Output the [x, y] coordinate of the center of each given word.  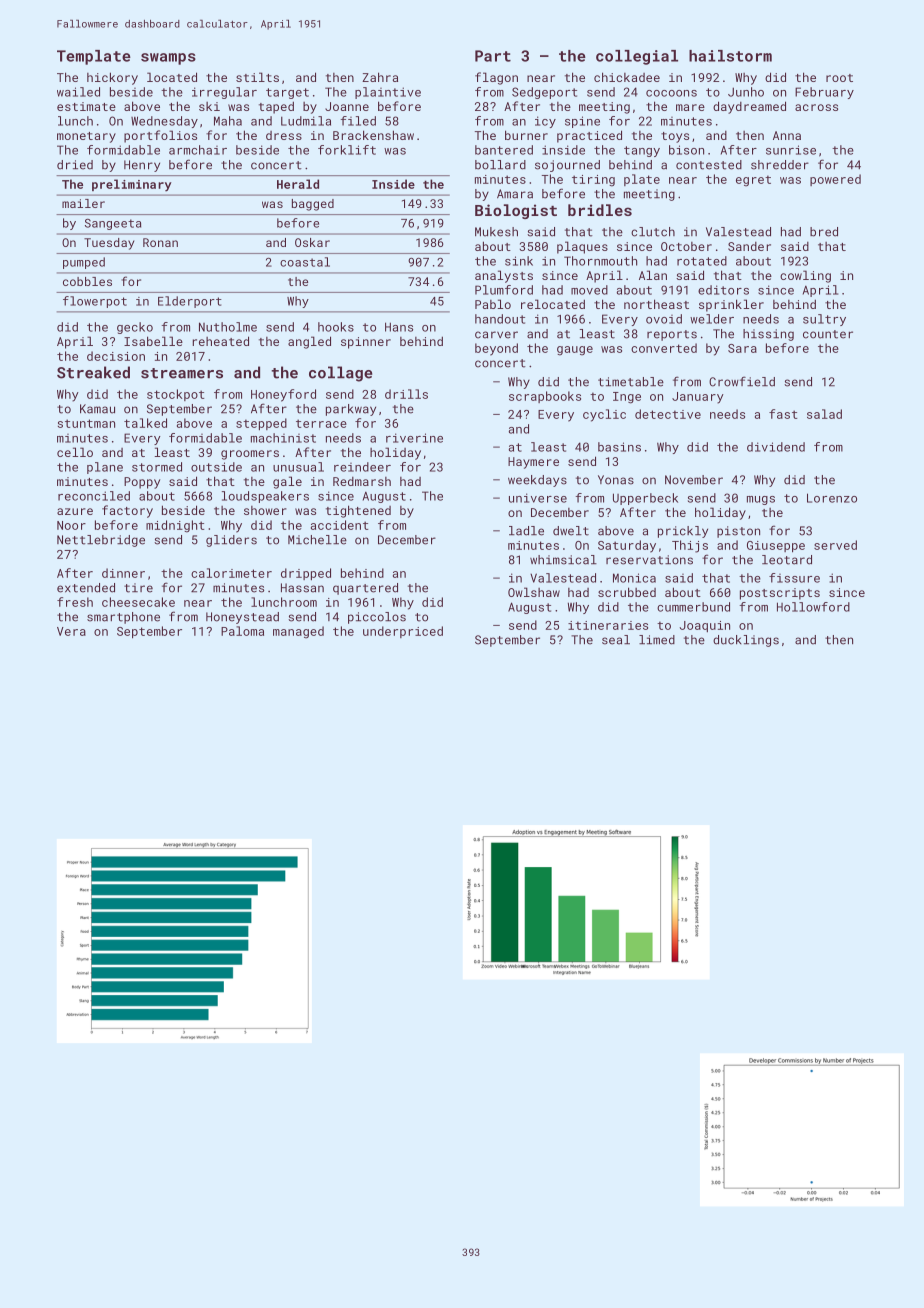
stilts [257, 77]
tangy [642, 151]
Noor [71, 525]
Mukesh [496, 232]
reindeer [362, 467]
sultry [824, 320]
